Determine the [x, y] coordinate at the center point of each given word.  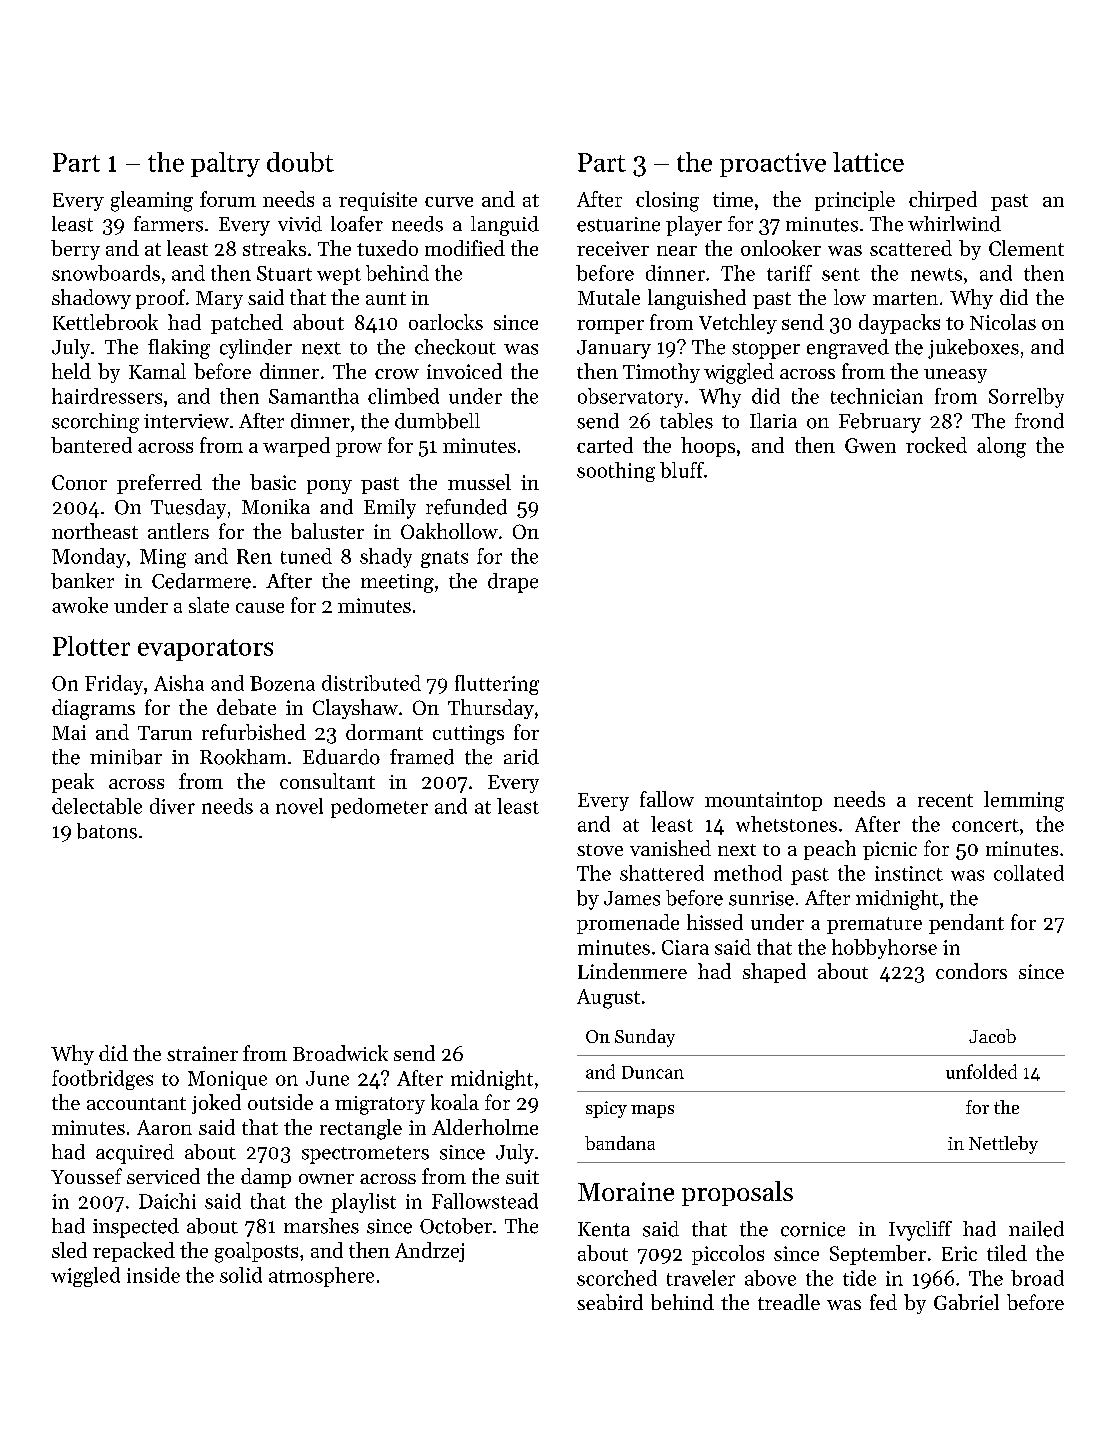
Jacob [992, 1036]
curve [449, 202]
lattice [868, 162]
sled [69, 1250]
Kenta [604, 1229]
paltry [225, 164]
